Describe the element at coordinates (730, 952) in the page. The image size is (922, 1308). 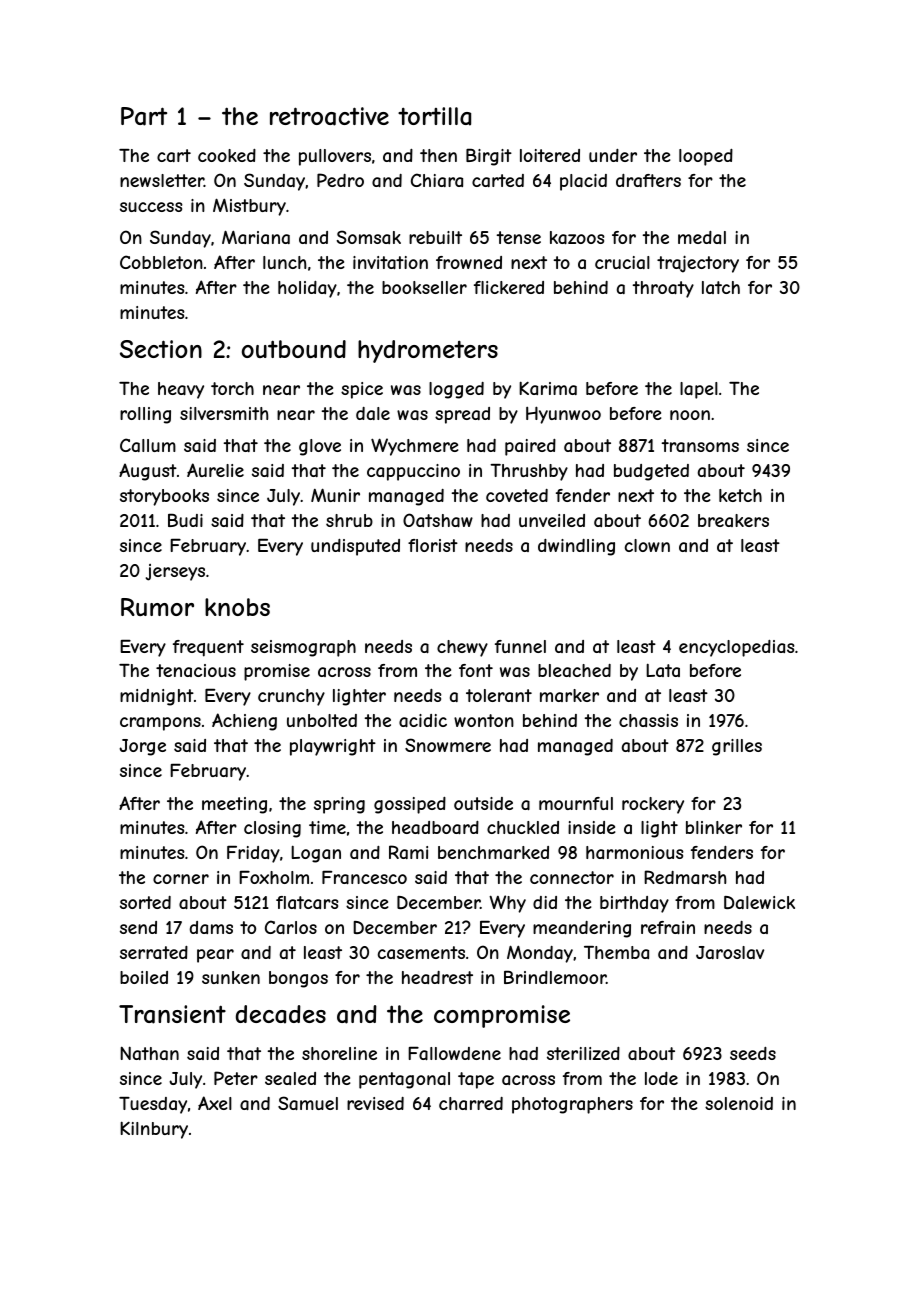
I see `Jaroslav` at that location.
